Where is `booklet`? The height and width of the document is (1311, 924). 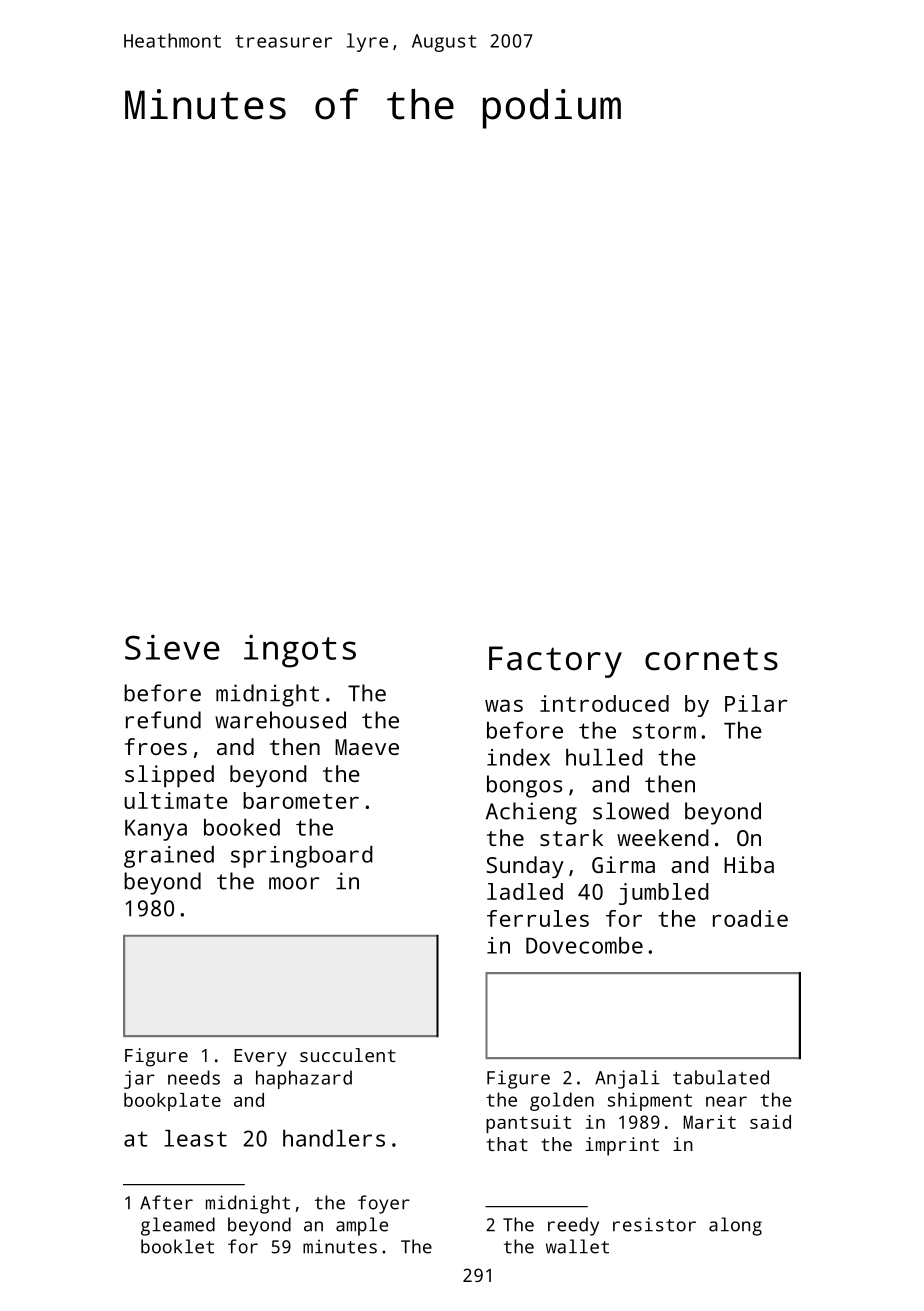 booklet is located at coordinates (177, 1246).
